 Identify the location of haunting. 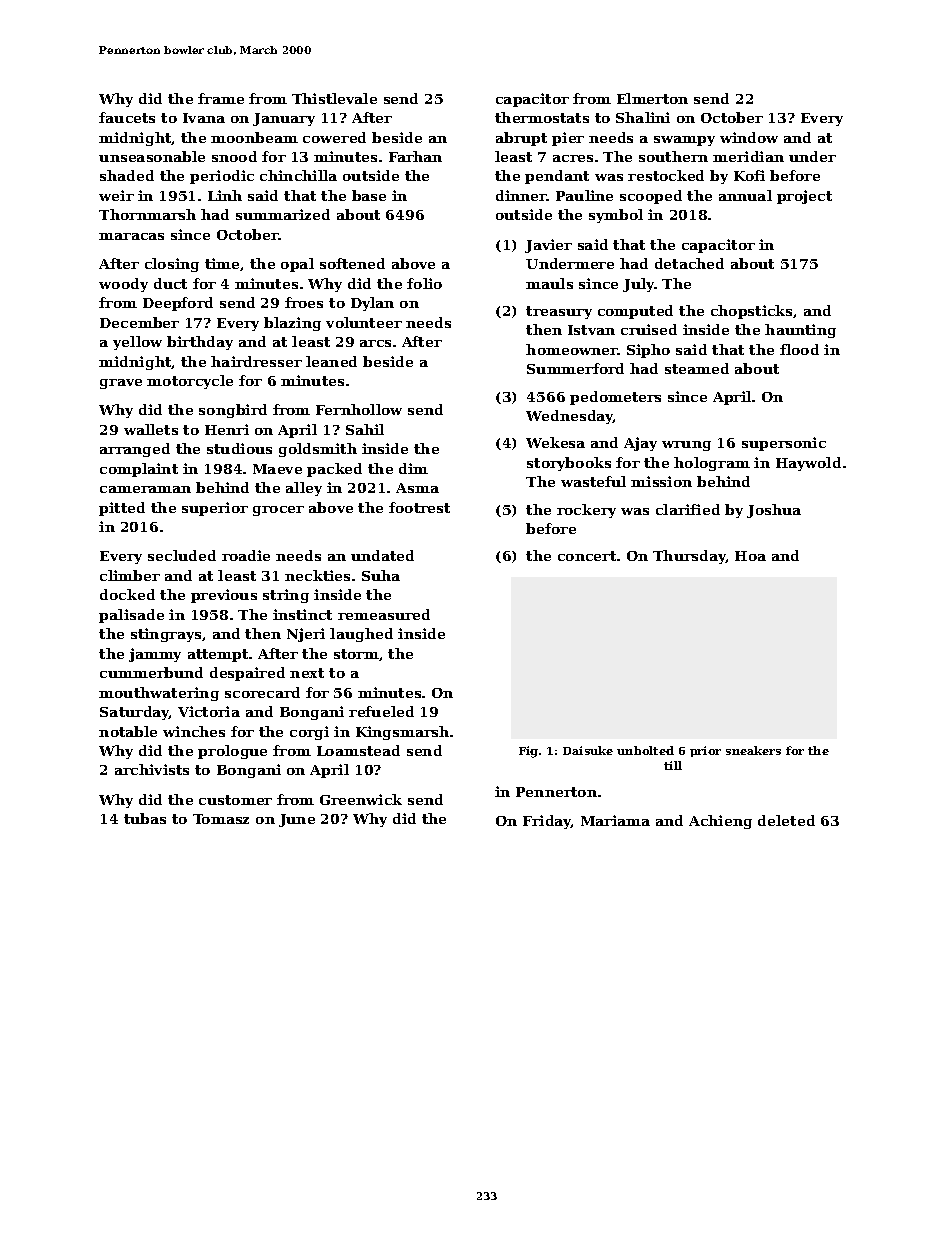
(800, 331).
